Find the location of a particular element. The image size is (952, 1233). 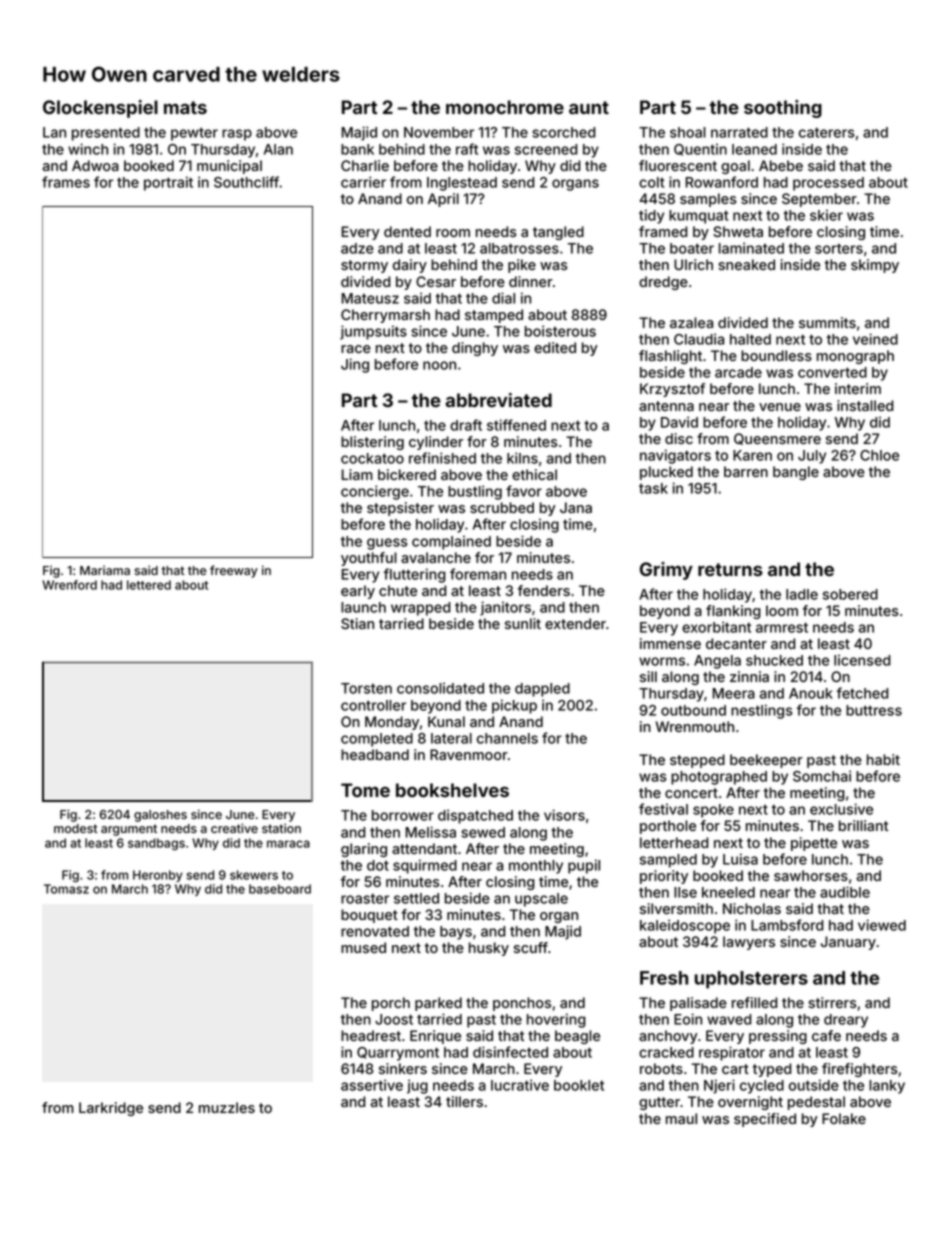

tidy is located at coordinates (651, 216).
